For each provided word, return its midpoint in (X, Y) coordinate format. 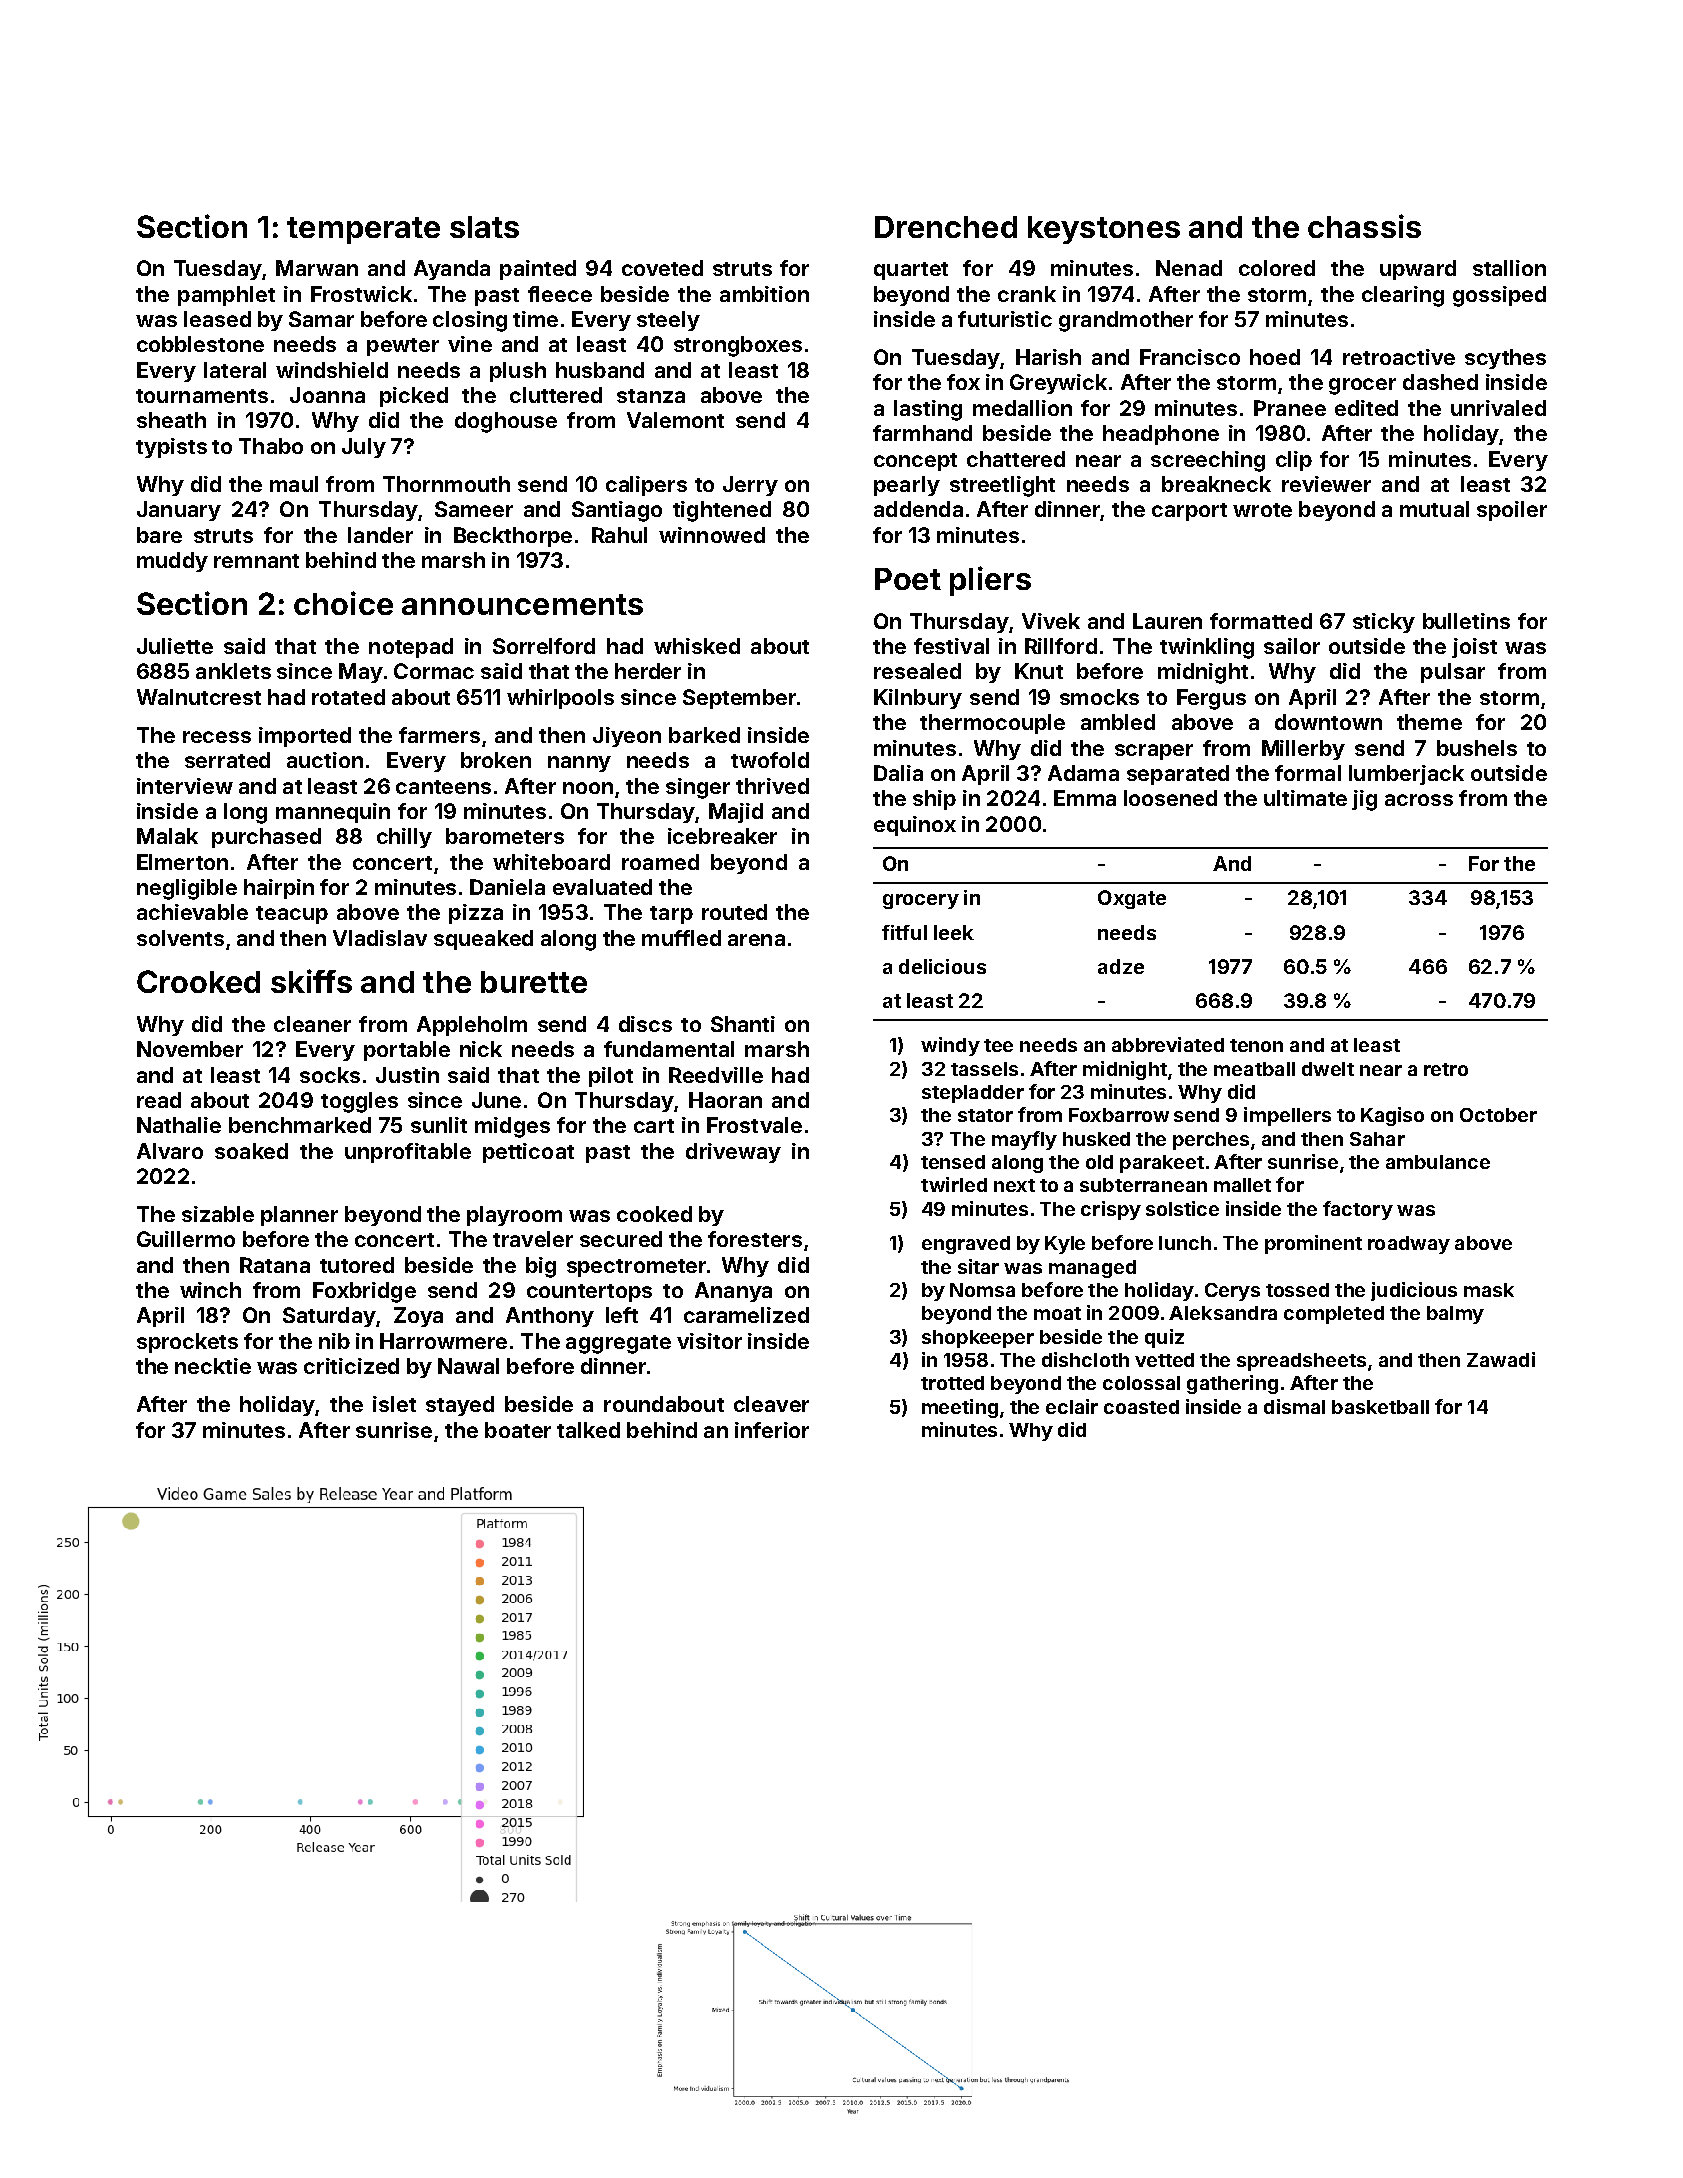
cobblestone (200, 344)
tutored (357, 1265)
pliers (990, 581)
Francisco (1190, 357)
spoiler (1512, 511)
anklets (233, 671)
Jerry (750, 486)
